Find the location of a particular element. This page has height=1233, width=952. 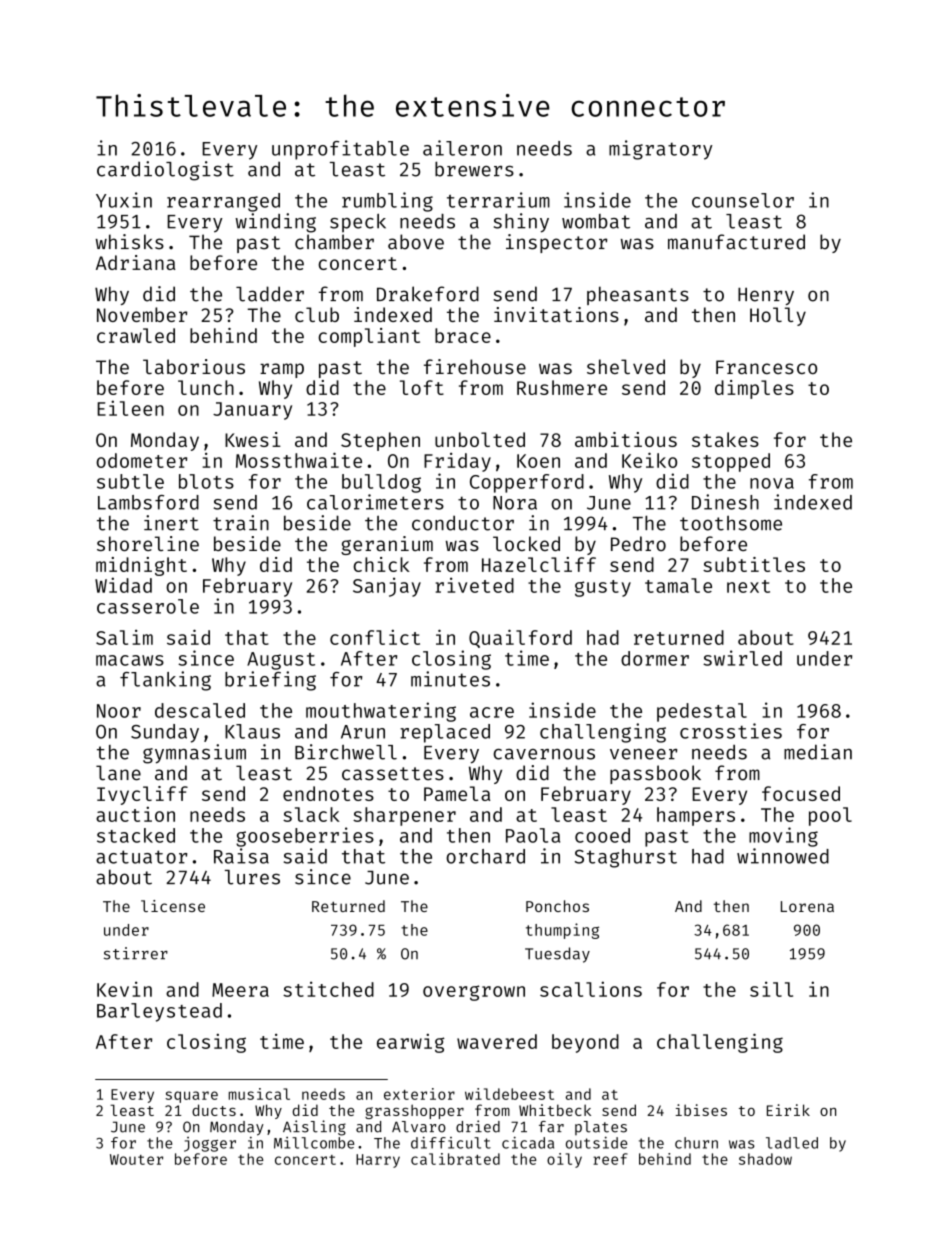

aileron is located at coordinates (462, 148).
